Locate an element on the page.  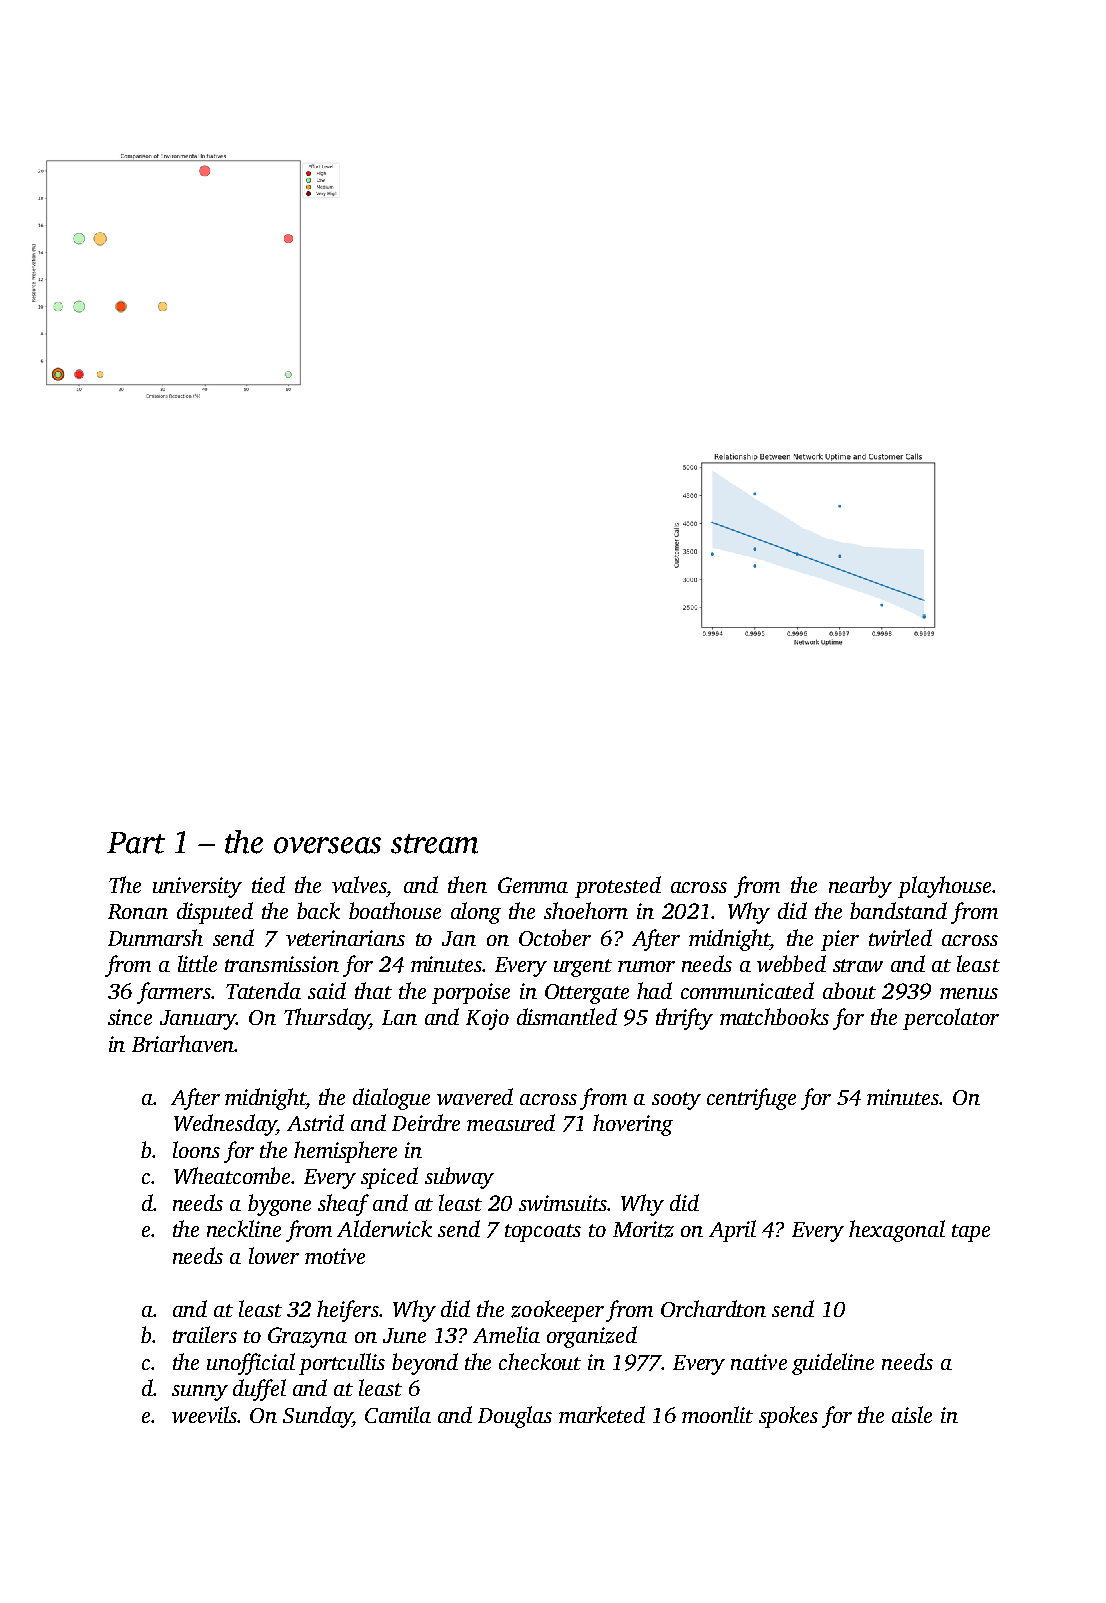
Grazyna is located at coordinates (307, 1337).
